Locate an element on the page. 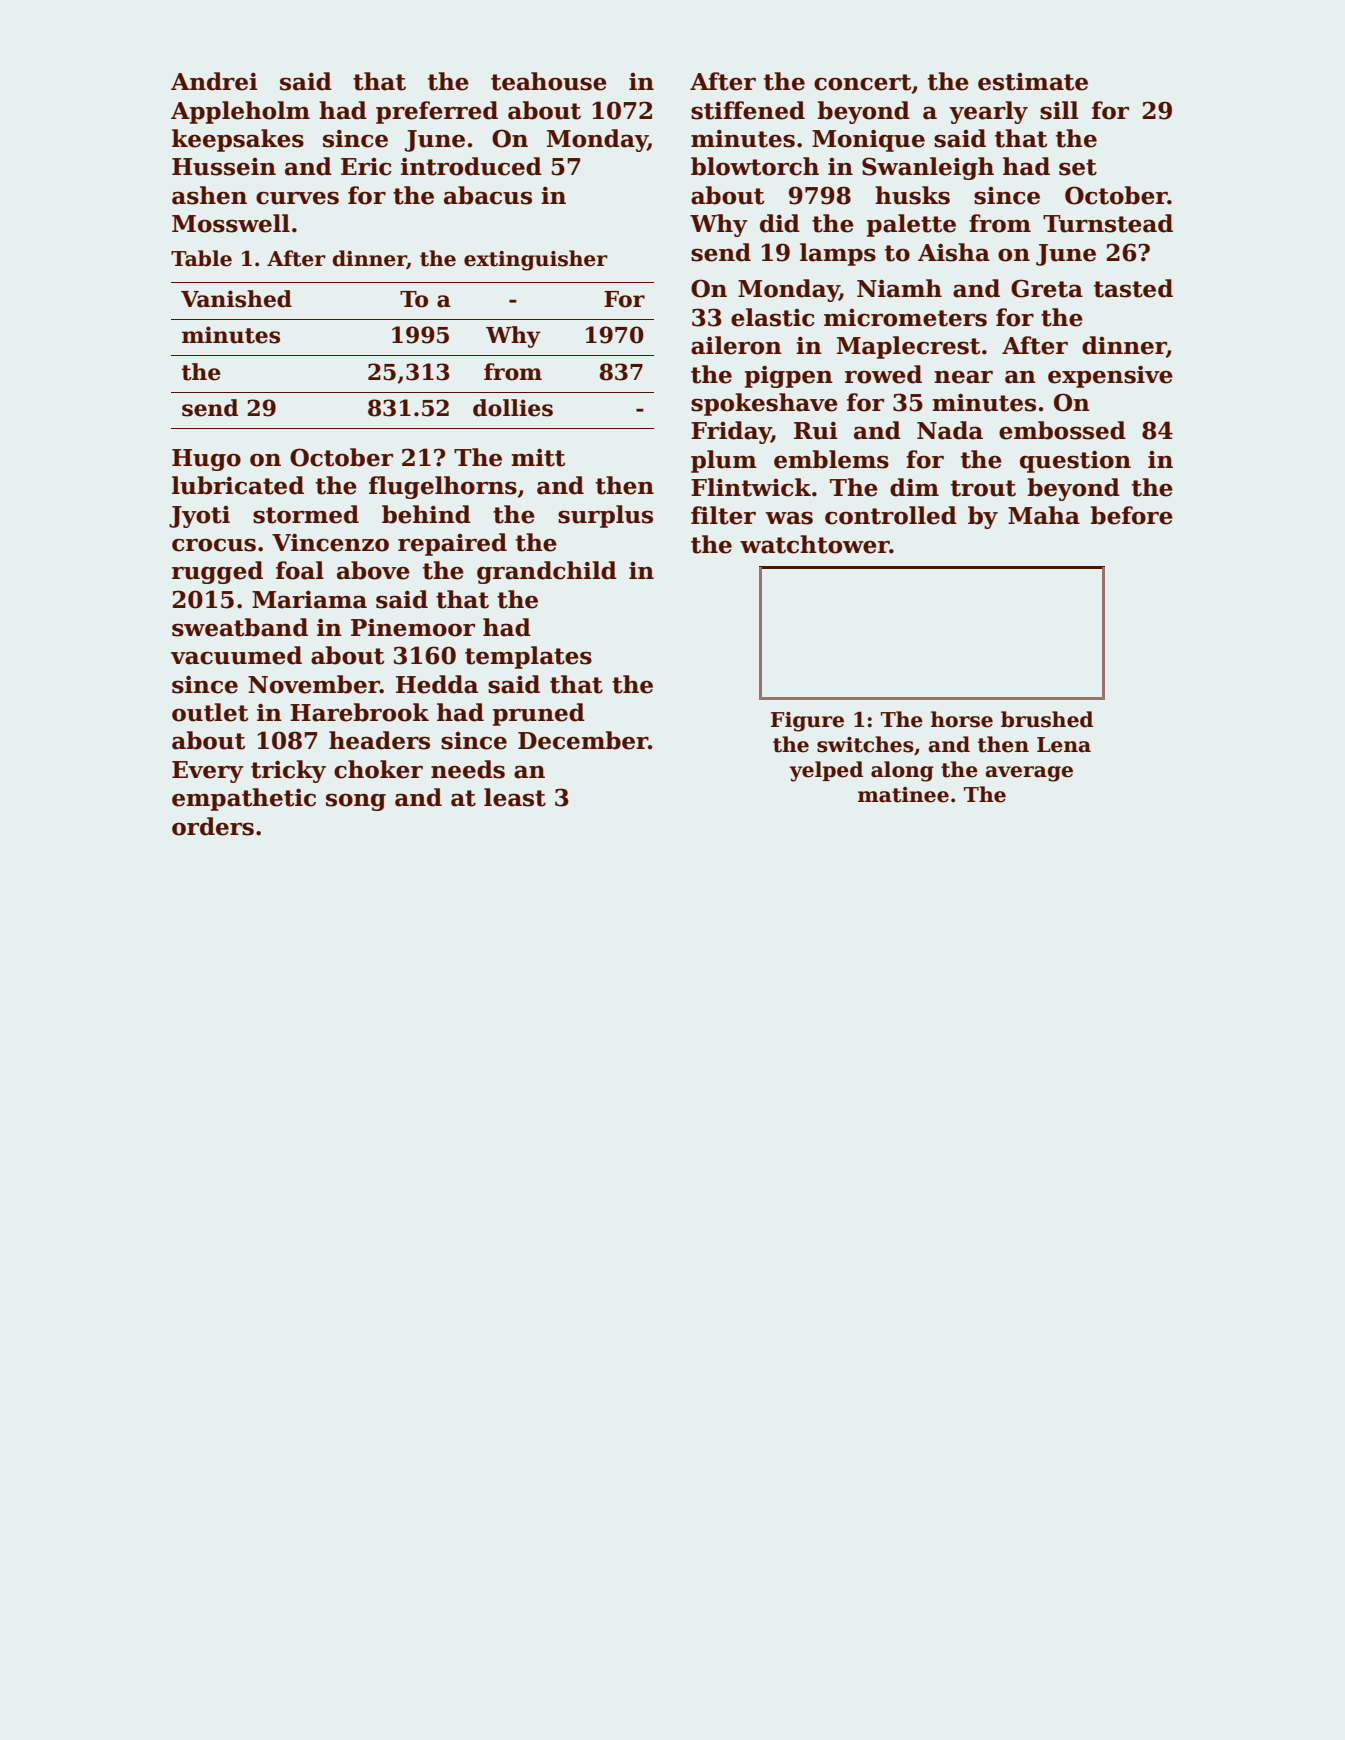 The height and width of the image is (1740, 1345). grandchild is located at coordinates (547, 572).
